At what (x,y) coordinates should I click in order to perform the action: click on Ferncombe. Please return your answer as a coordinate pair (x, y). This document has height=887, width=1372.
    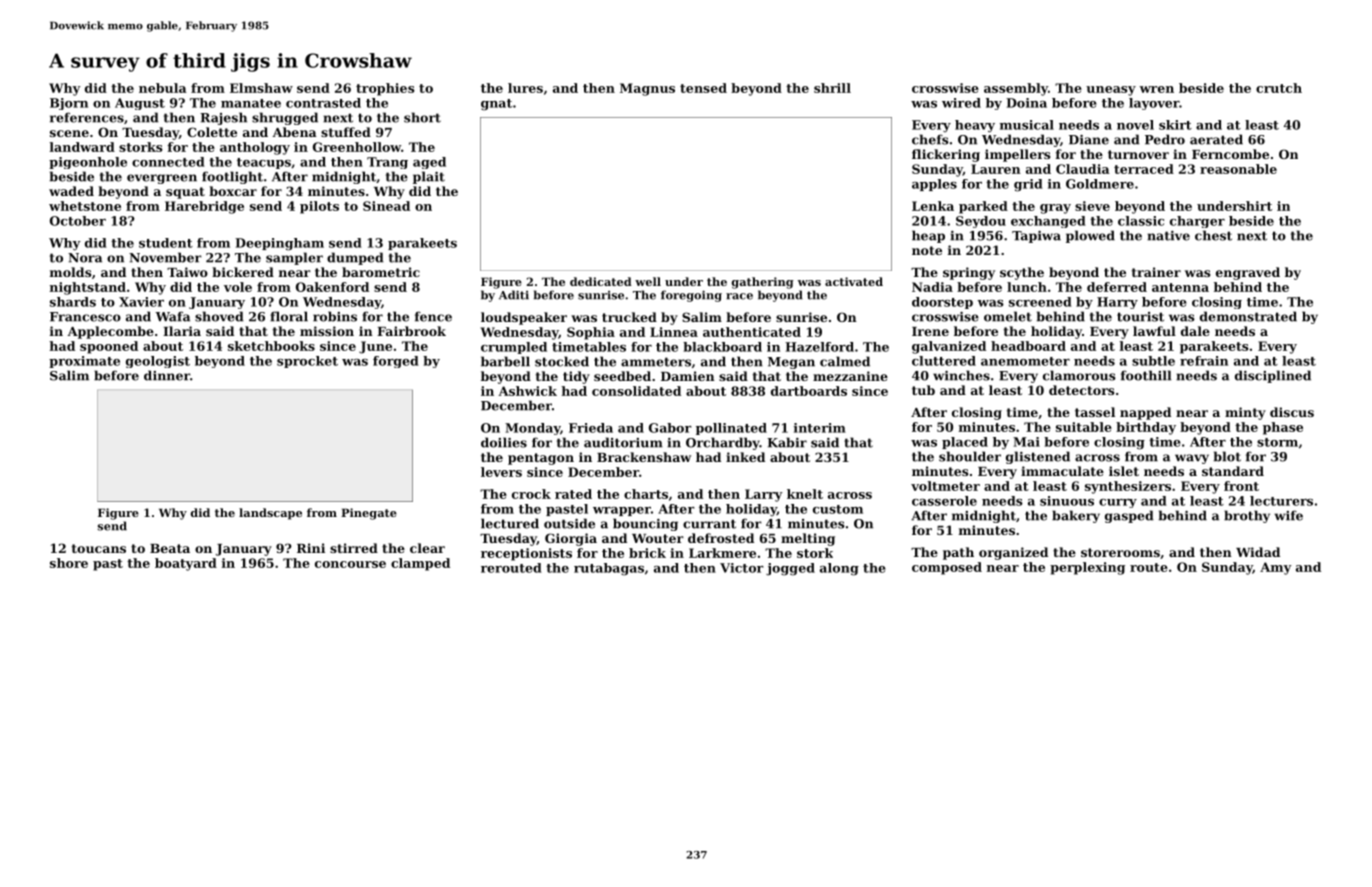
    Looking at the image, I should click on (1230, 154).
